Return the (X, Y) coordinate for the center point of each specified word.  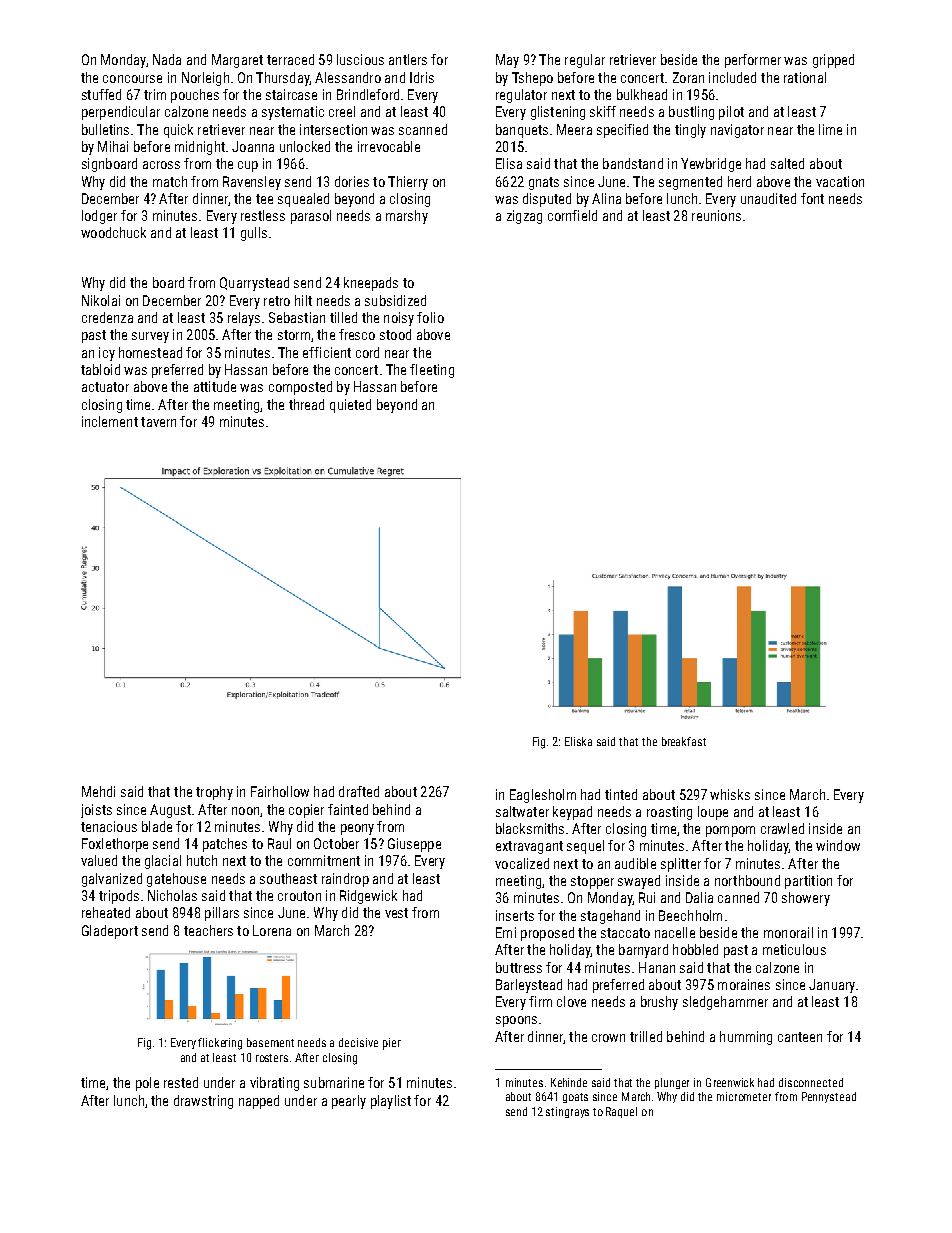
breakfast (684, 741)
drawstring (203, 1102)
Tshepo (532, 79)
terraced (290, 59)
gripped (833, 61)
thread (306, 404)
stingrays (567, 1112)
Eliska (578, 741)
